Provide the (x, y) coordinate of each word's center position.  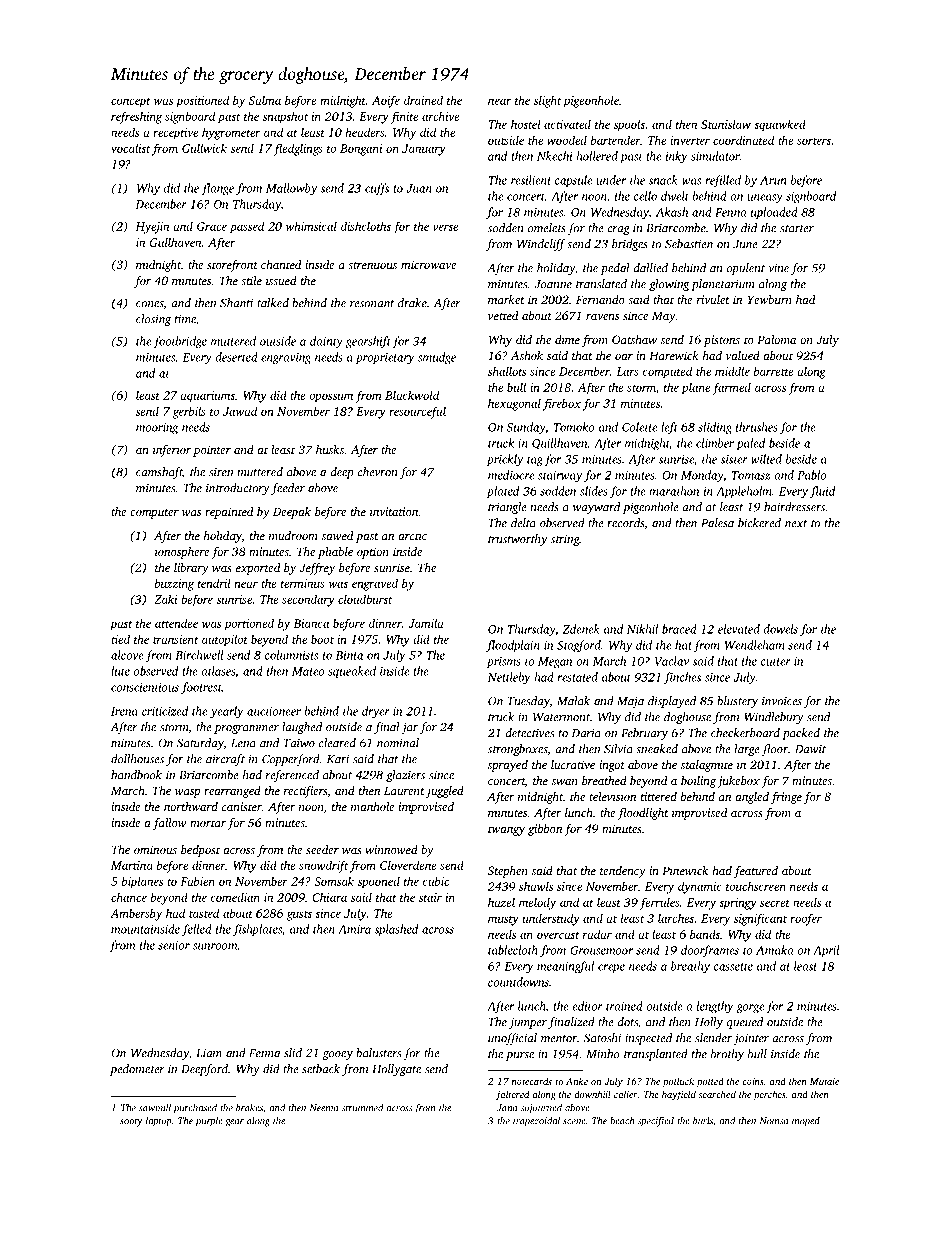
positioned (202, 101)
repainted (229, 513)
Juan (419, 188)
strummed (363, 1108)
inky (677, 157)
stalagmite (707, 766)
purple (209, 1122)
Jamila (426, 623)
